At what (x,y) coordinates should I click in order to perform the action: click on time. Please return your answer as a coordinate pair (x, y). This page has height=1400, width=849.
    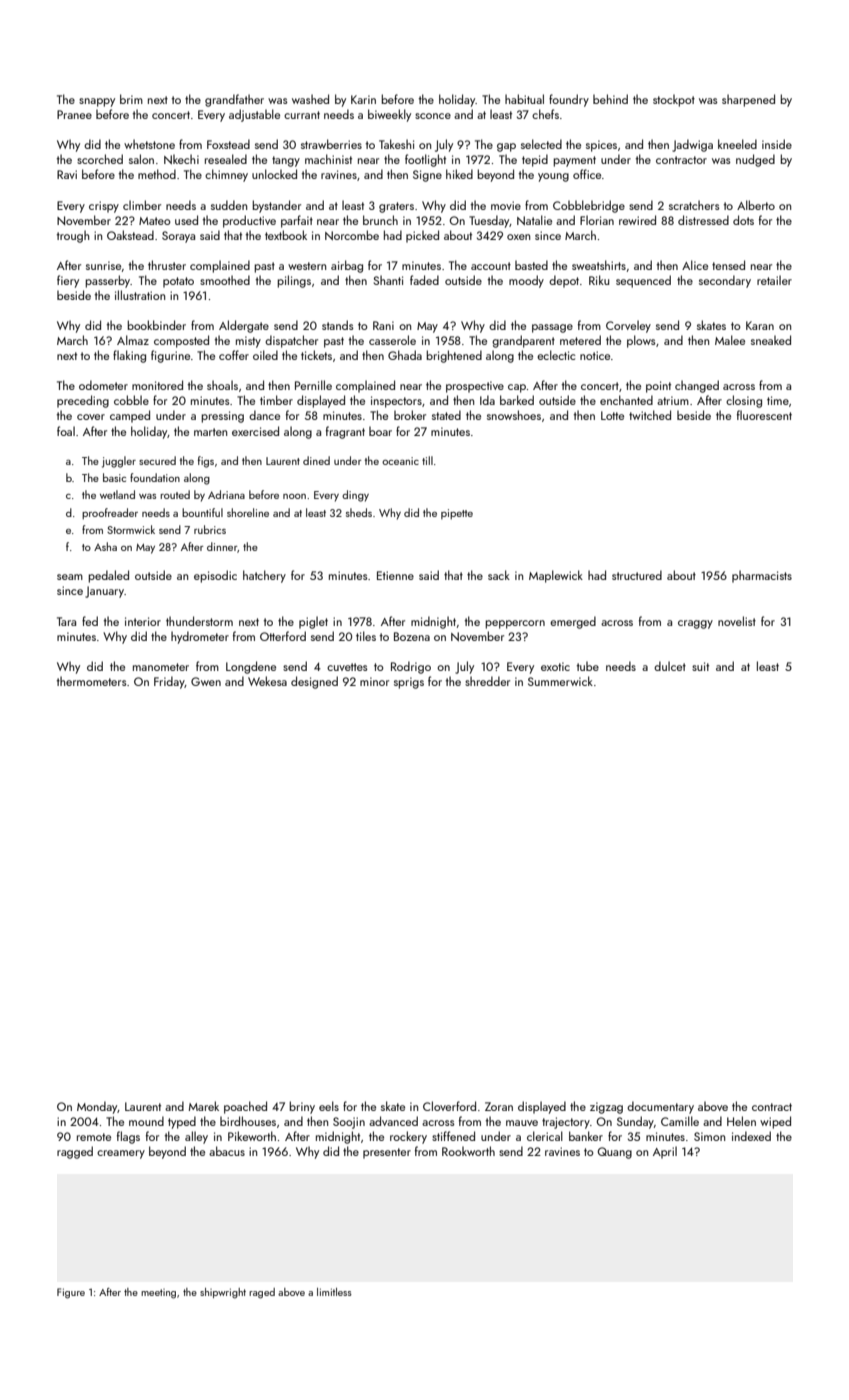
    Looking at the image, I should click on (778, 400).
